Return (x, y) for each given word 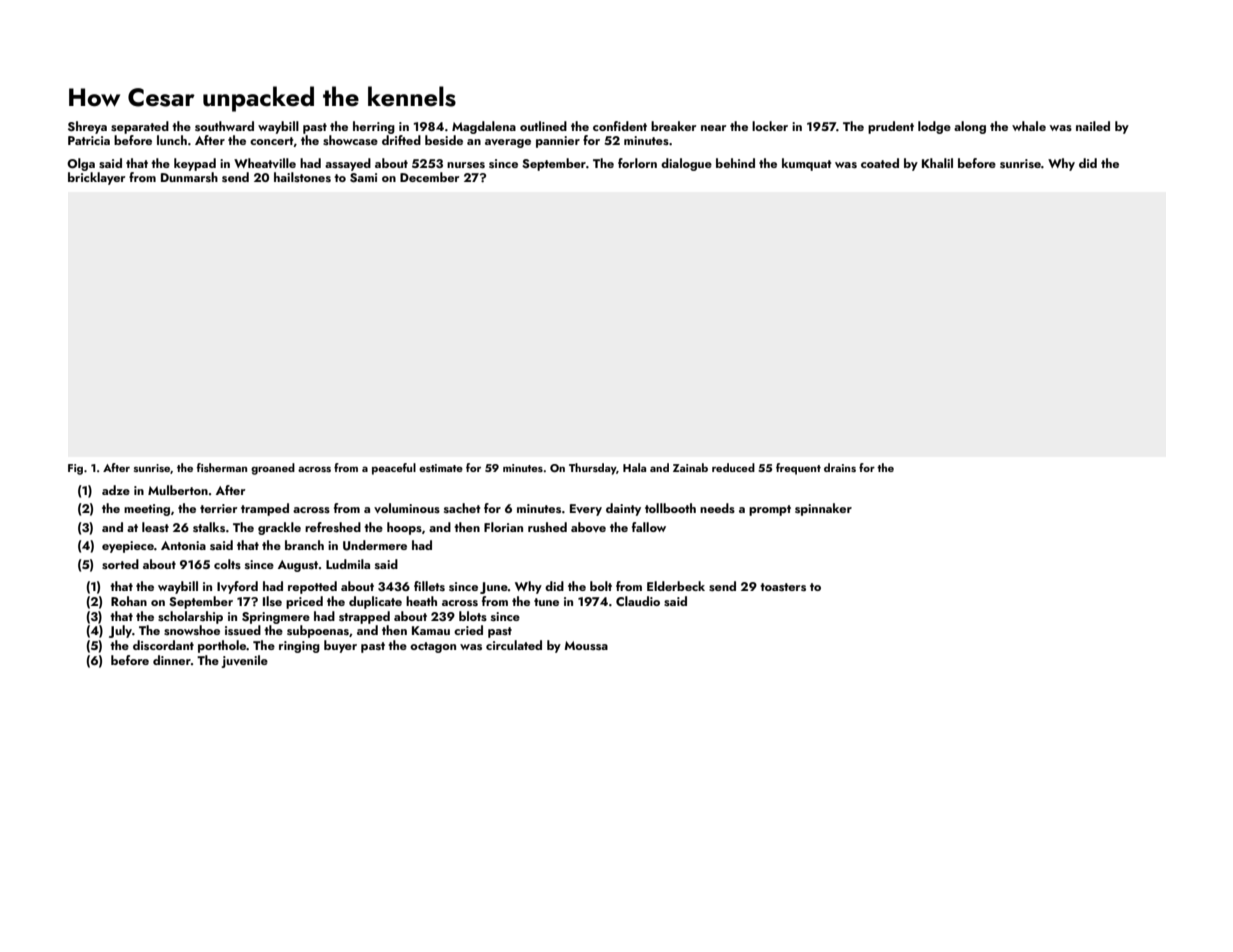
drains (840, 467)
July (120, 631)
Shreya (87, 127)
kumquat (807, 164)
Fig (75, 469)
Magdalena (484, 127)
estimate (441, 468)
